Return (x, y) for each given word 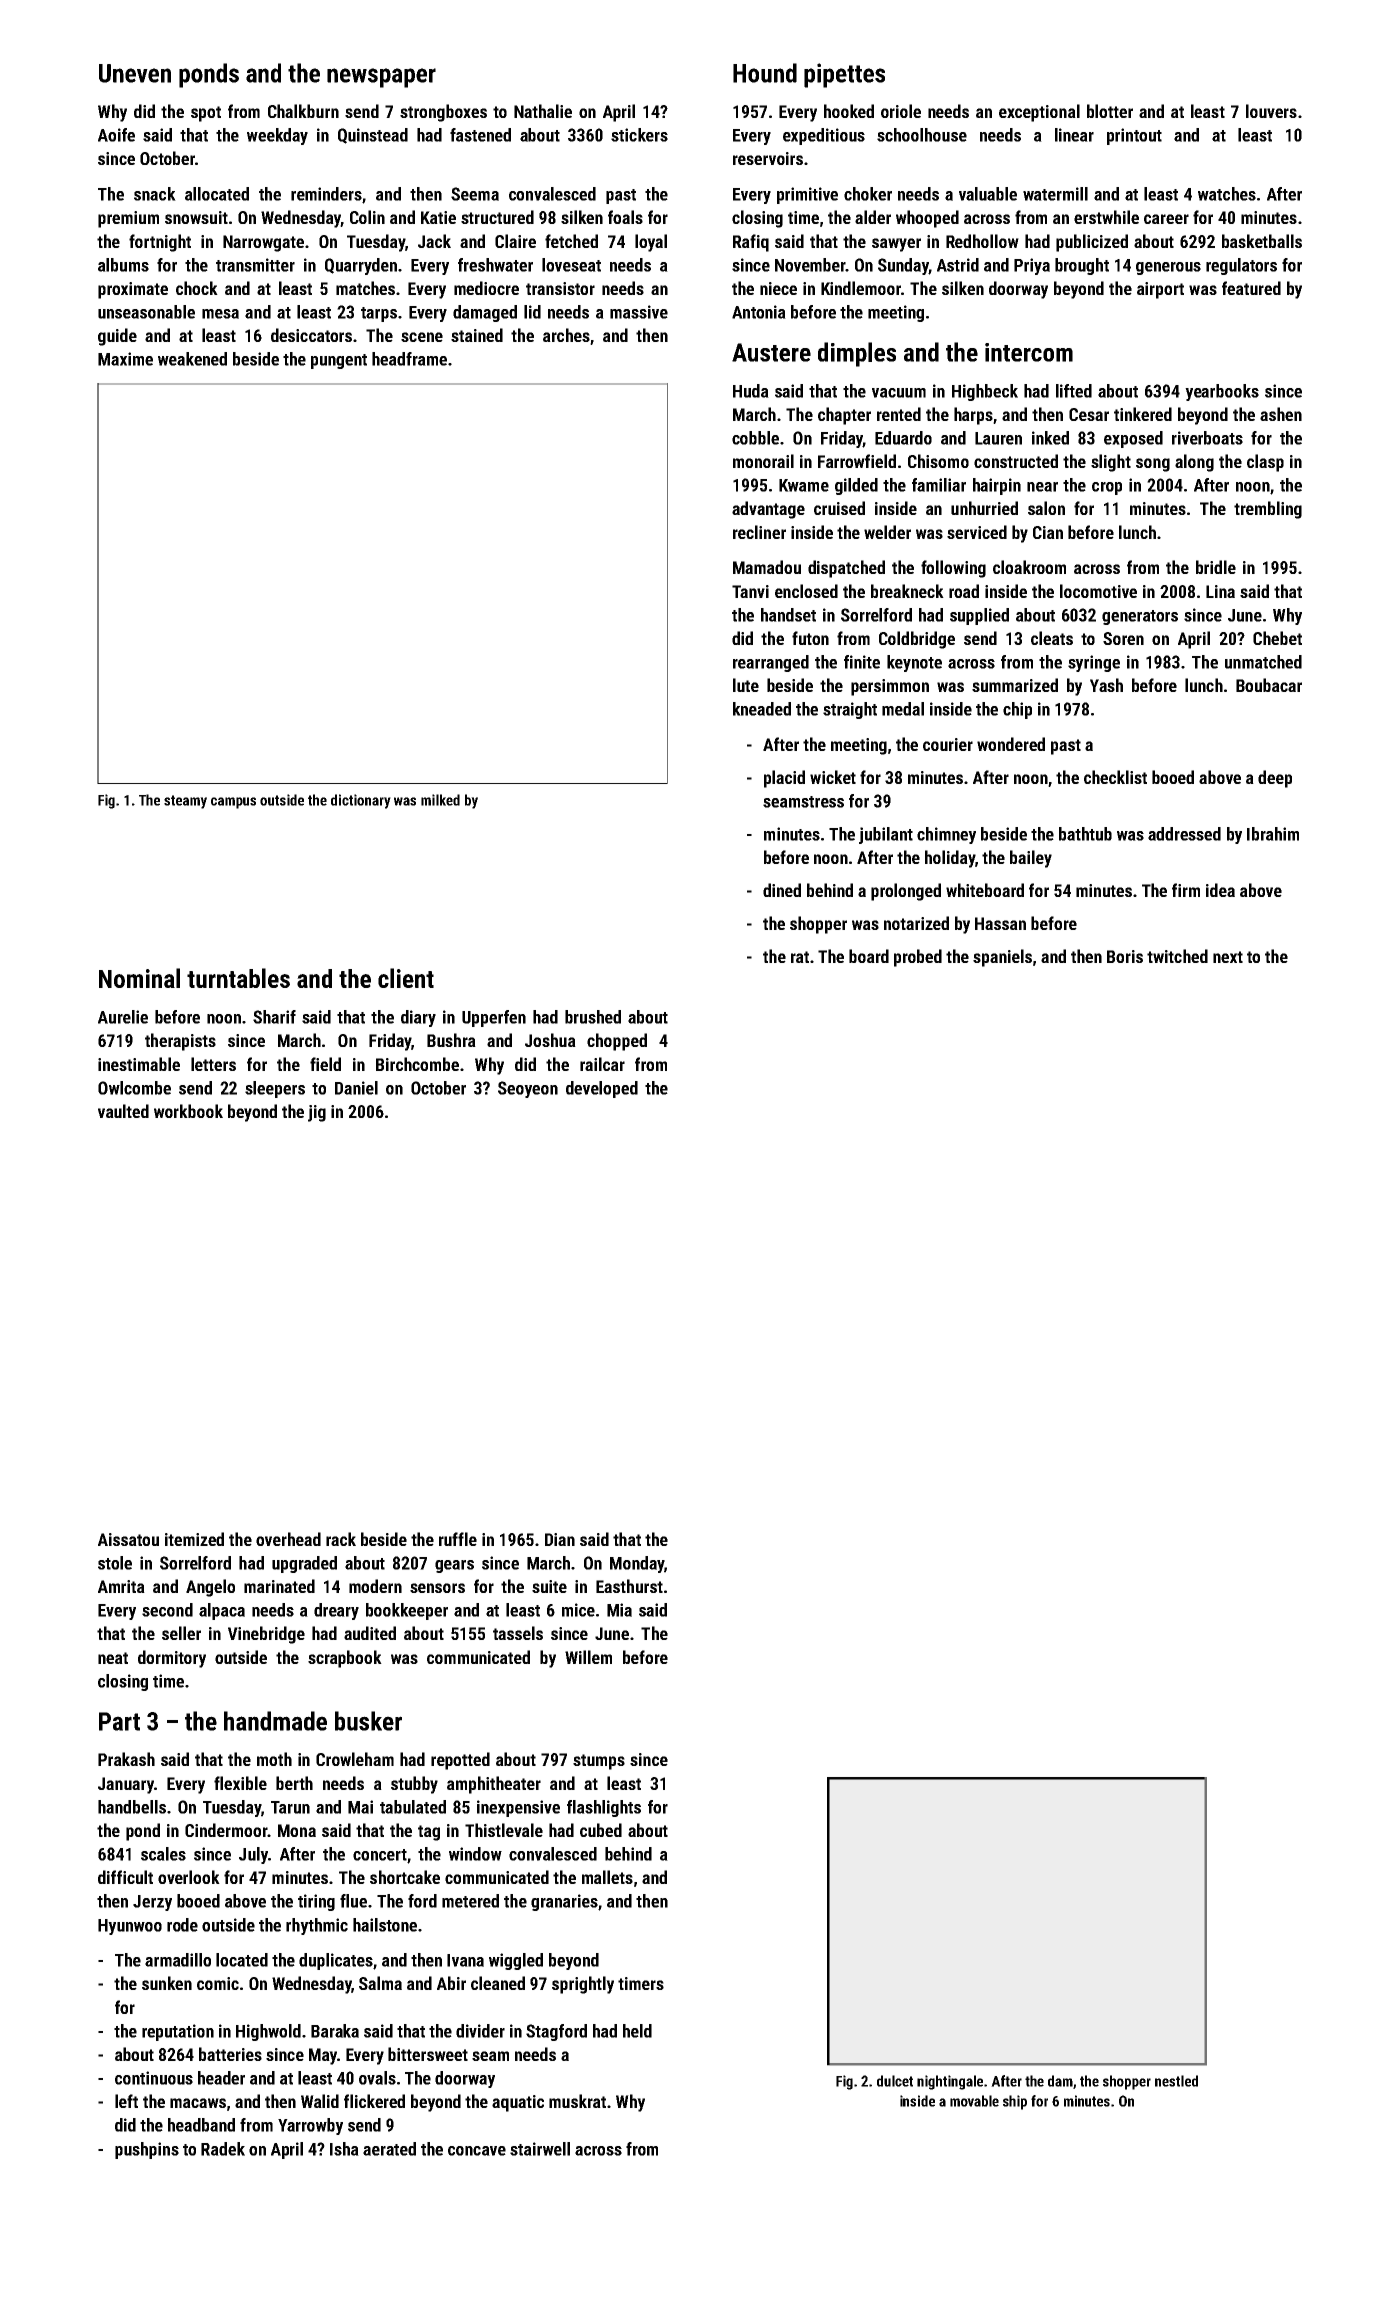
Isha (344, 2149)
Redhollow (982, 241)
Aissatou (128, 1539)
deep (1275, 779)
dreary (336, 1611)
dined (782, 890)
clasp (1265, 463)
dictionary (361, 801)
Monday (637, 1564)
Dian (560, 1539)
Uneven (135, 73)
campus (233, 803)
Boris (1125, 956)
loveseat (571, 265)
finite (862, 662)
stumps (599, 1762)
